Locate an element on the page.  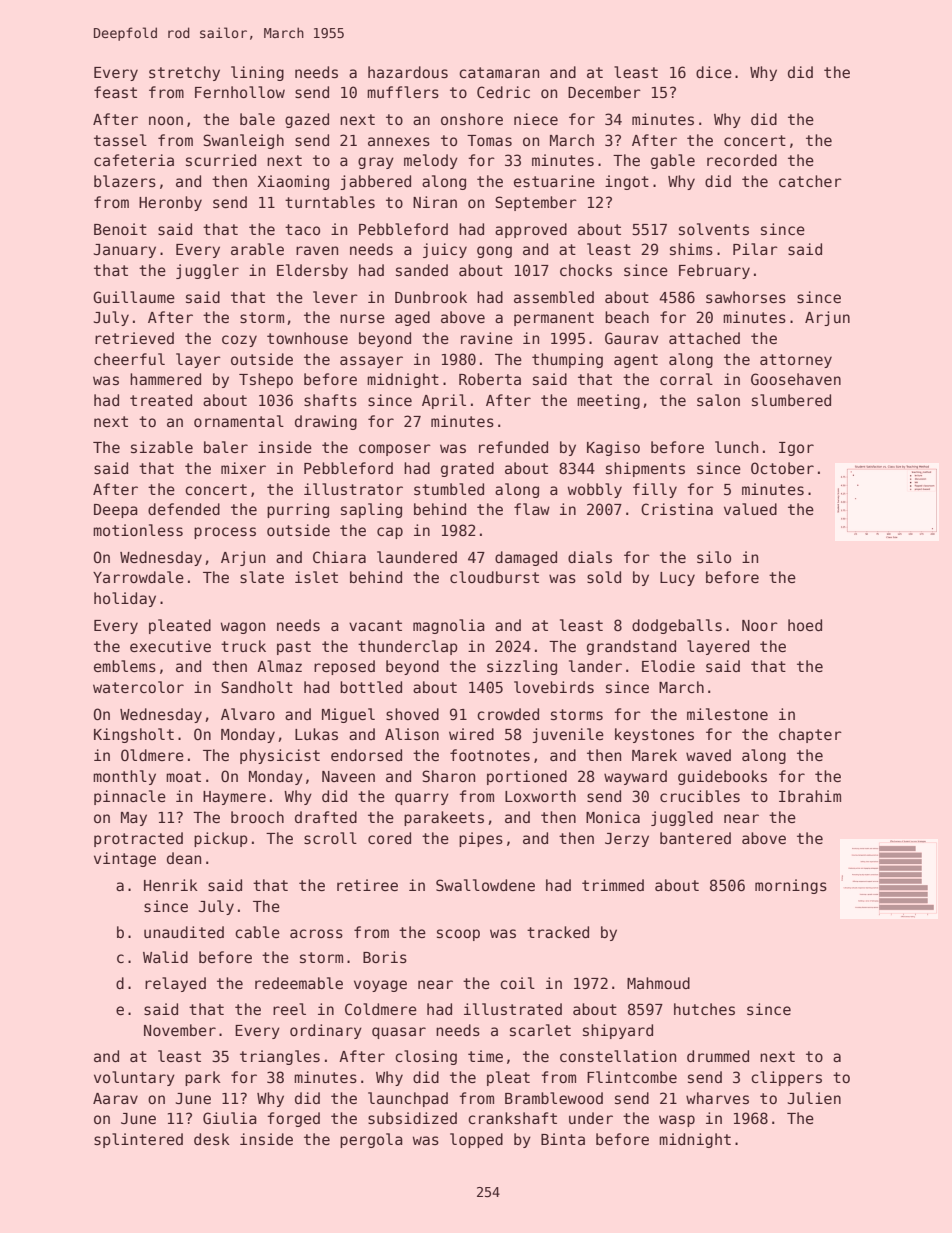
cozy is located at coordinates (239, 341).
